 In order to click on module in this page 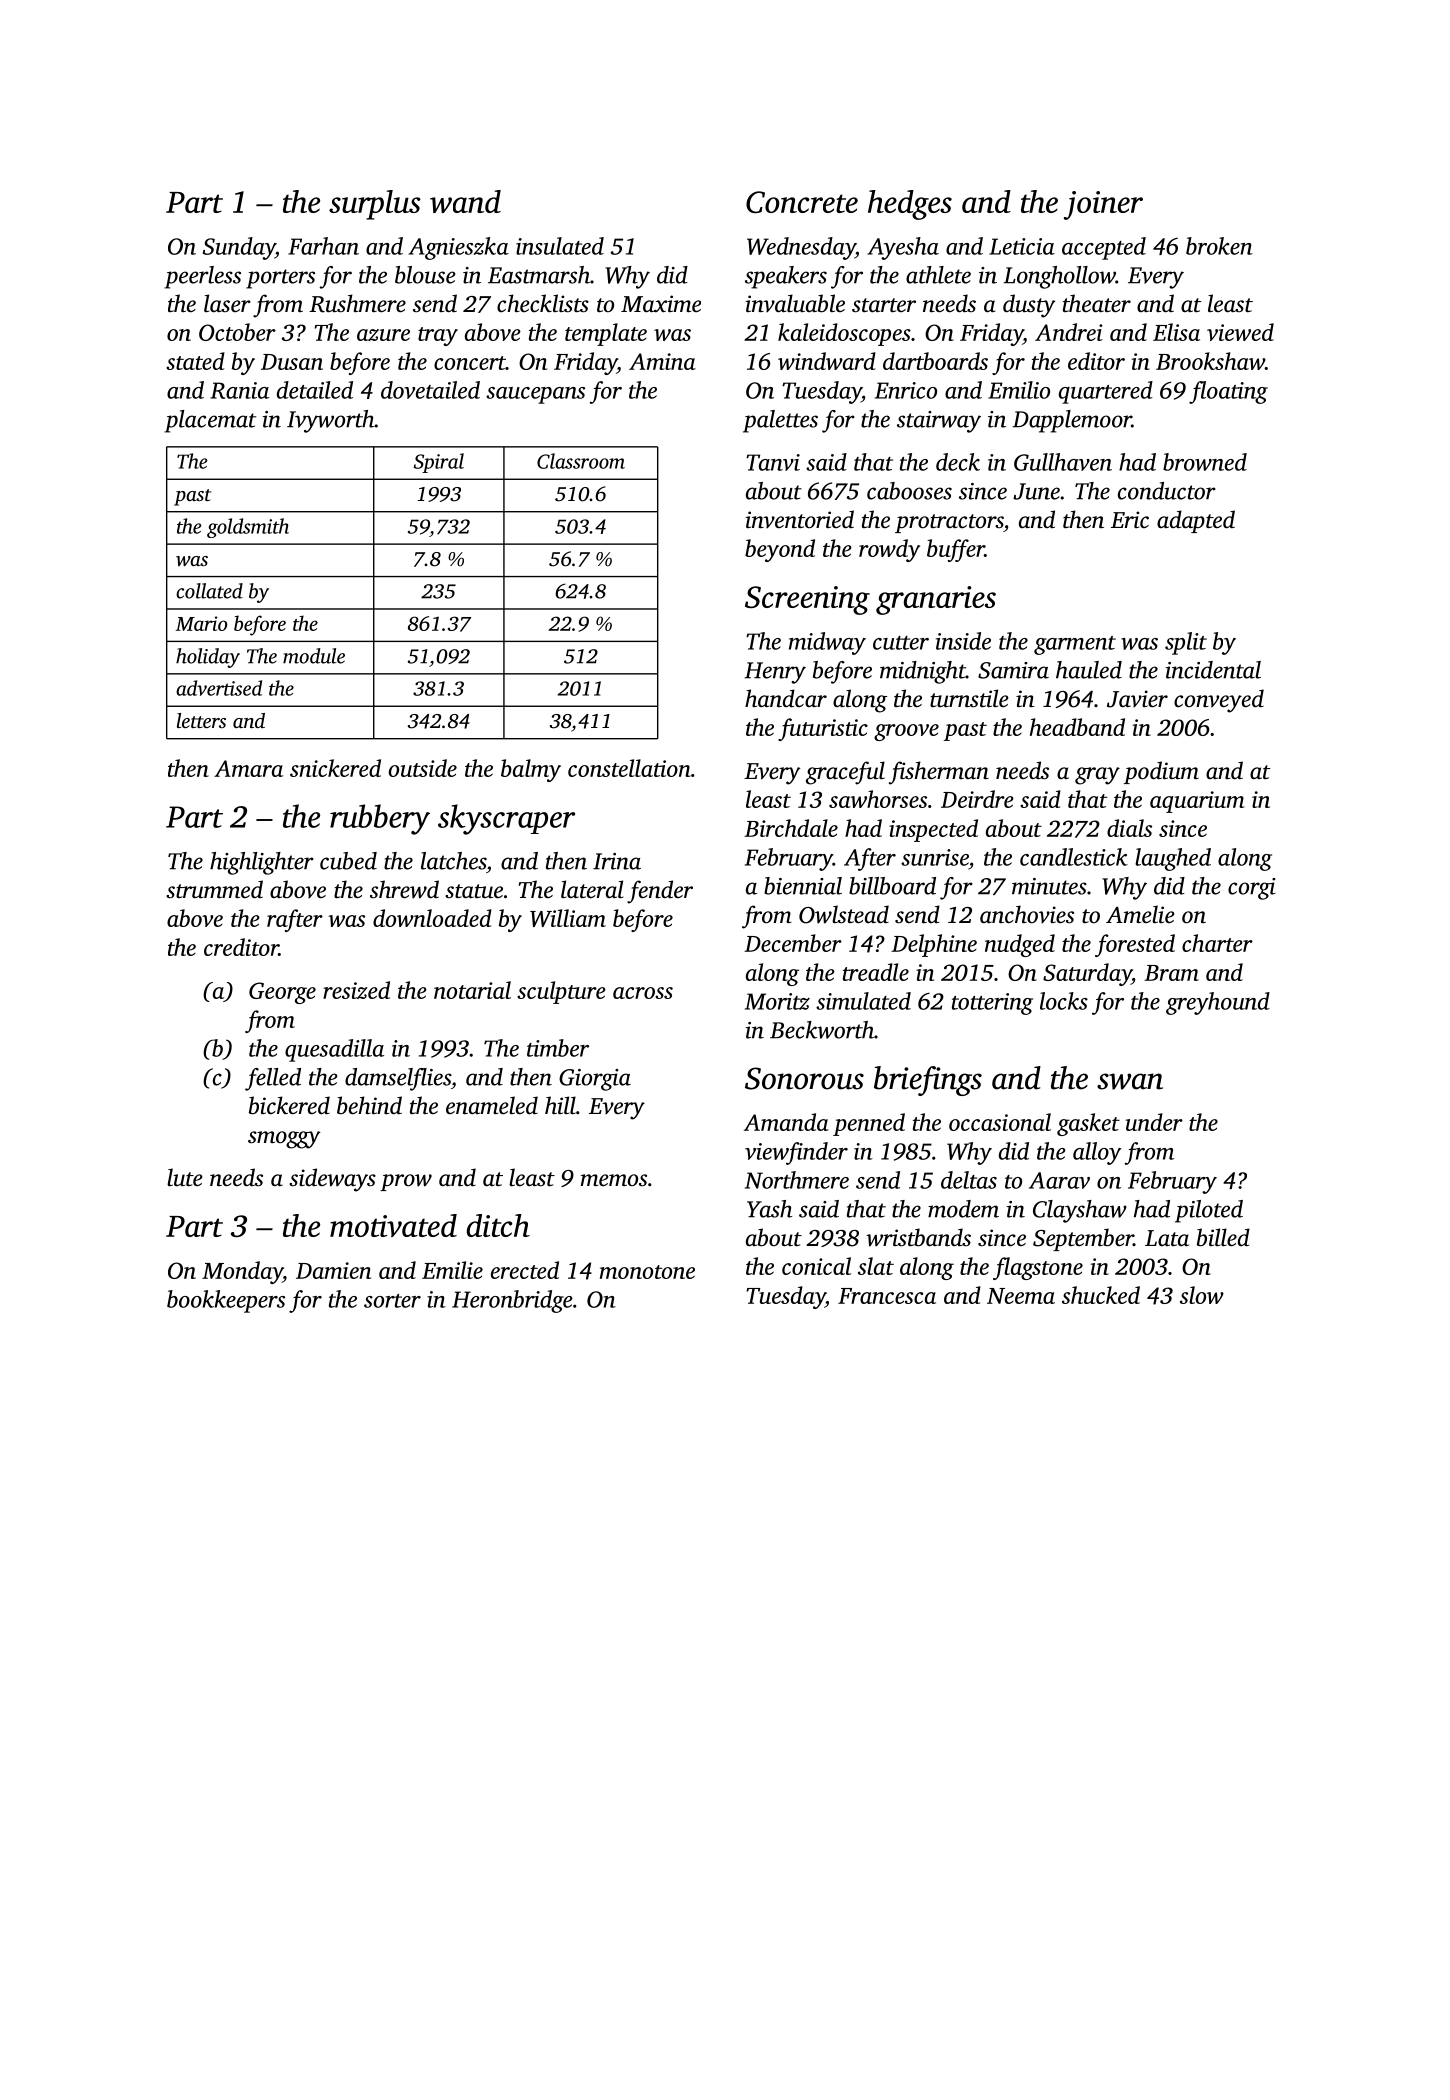, I will do `click(314, 656)`.
